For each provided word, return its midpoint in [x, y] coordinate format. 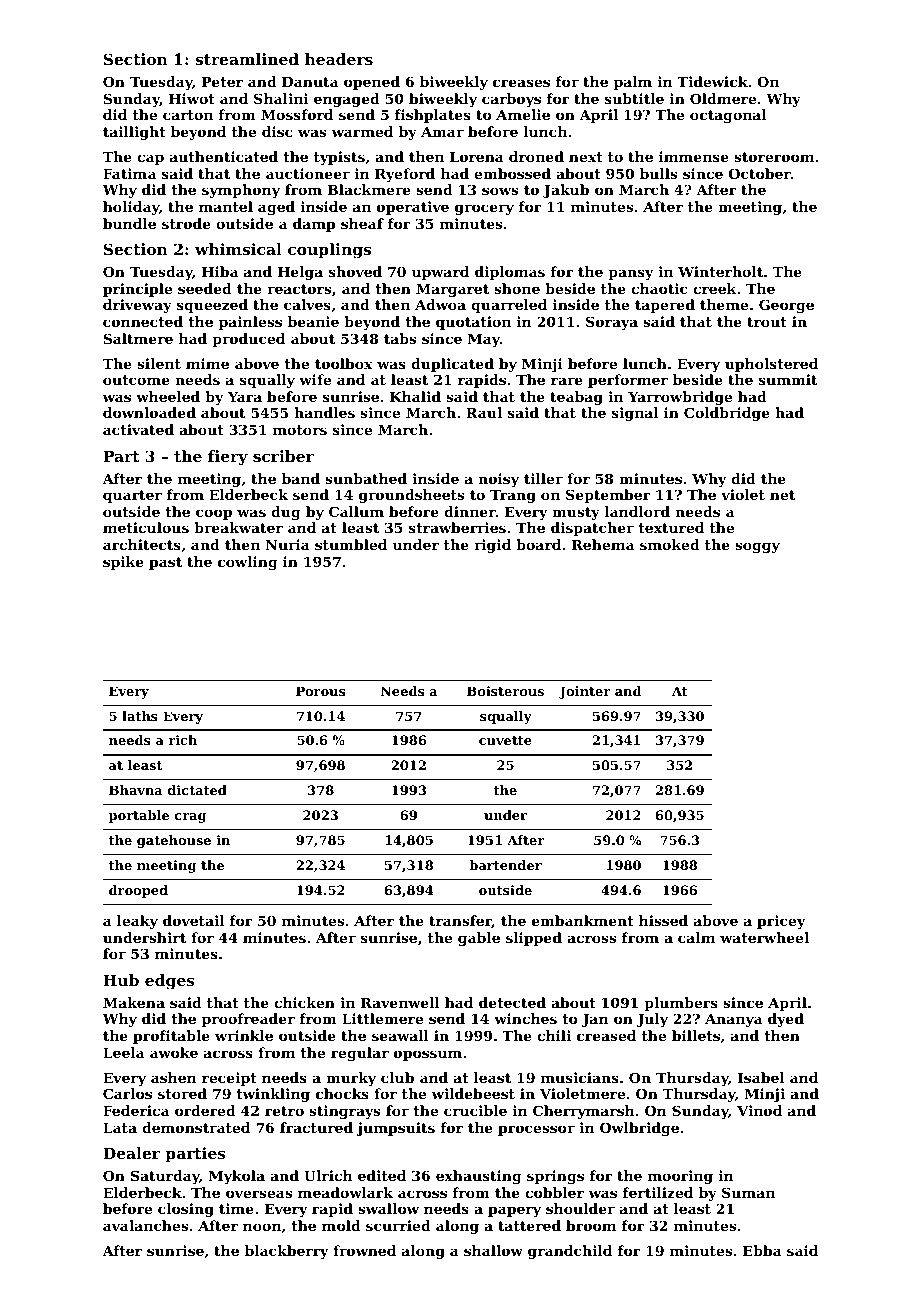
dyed [786, 1020]
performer [628, 381]
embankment [583, 920]
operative [413, 208]
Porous [320, 691]
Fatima [129, 173]
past [165, 563]
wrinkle [244, 1035]
